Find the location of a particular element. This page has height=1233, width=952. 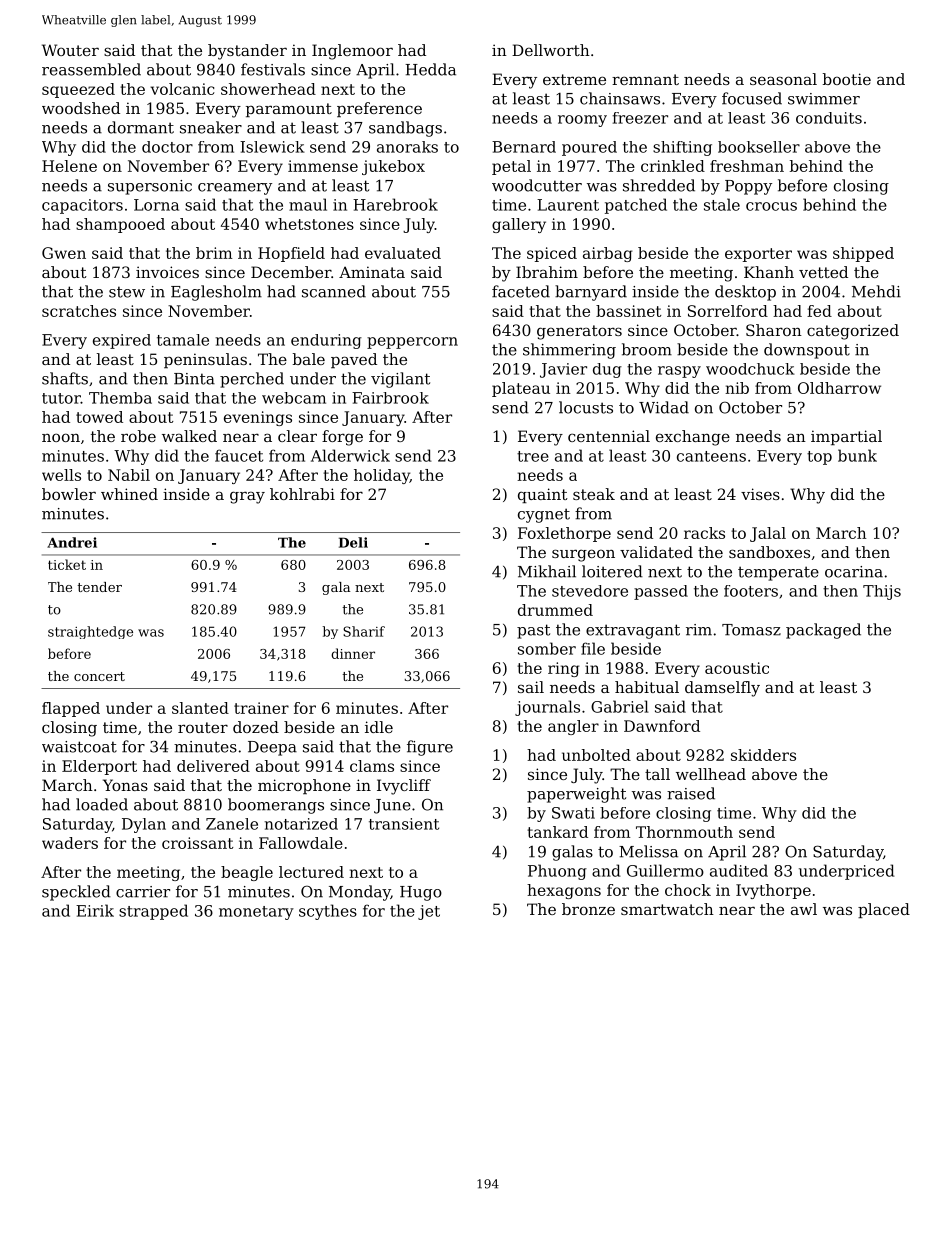

woodshed is located at coordinates (81, 108).
